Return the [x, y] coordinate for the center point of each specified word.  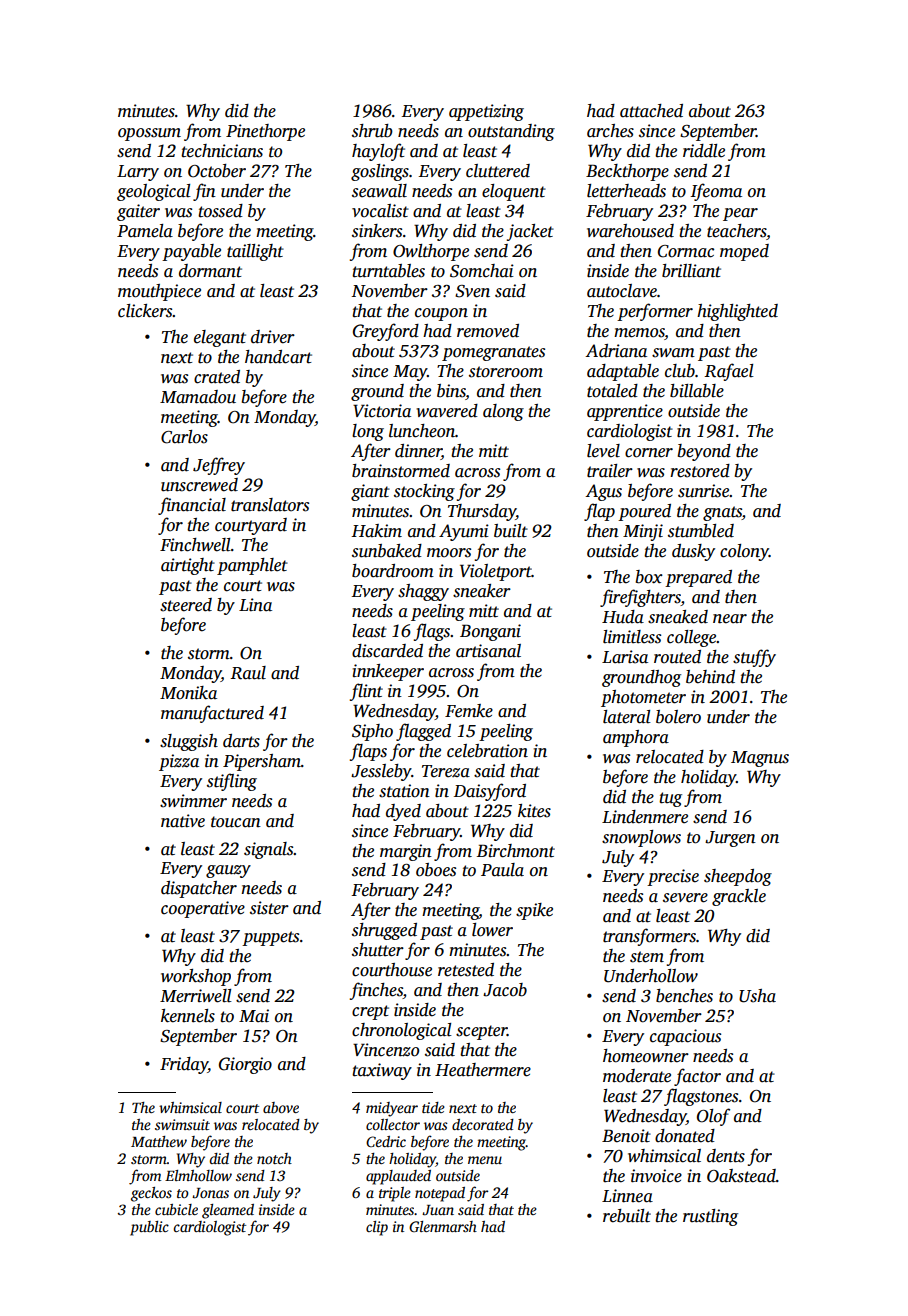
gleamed [228, 1211]
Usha [757, 996]
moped [744, 252]
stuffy [754, 658]
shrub [372, 131]
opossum [149, 134]
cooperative [203, 909]
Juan [438, 1210]
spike [534, 911]
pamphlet [252, 566]
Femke [469, 711]
